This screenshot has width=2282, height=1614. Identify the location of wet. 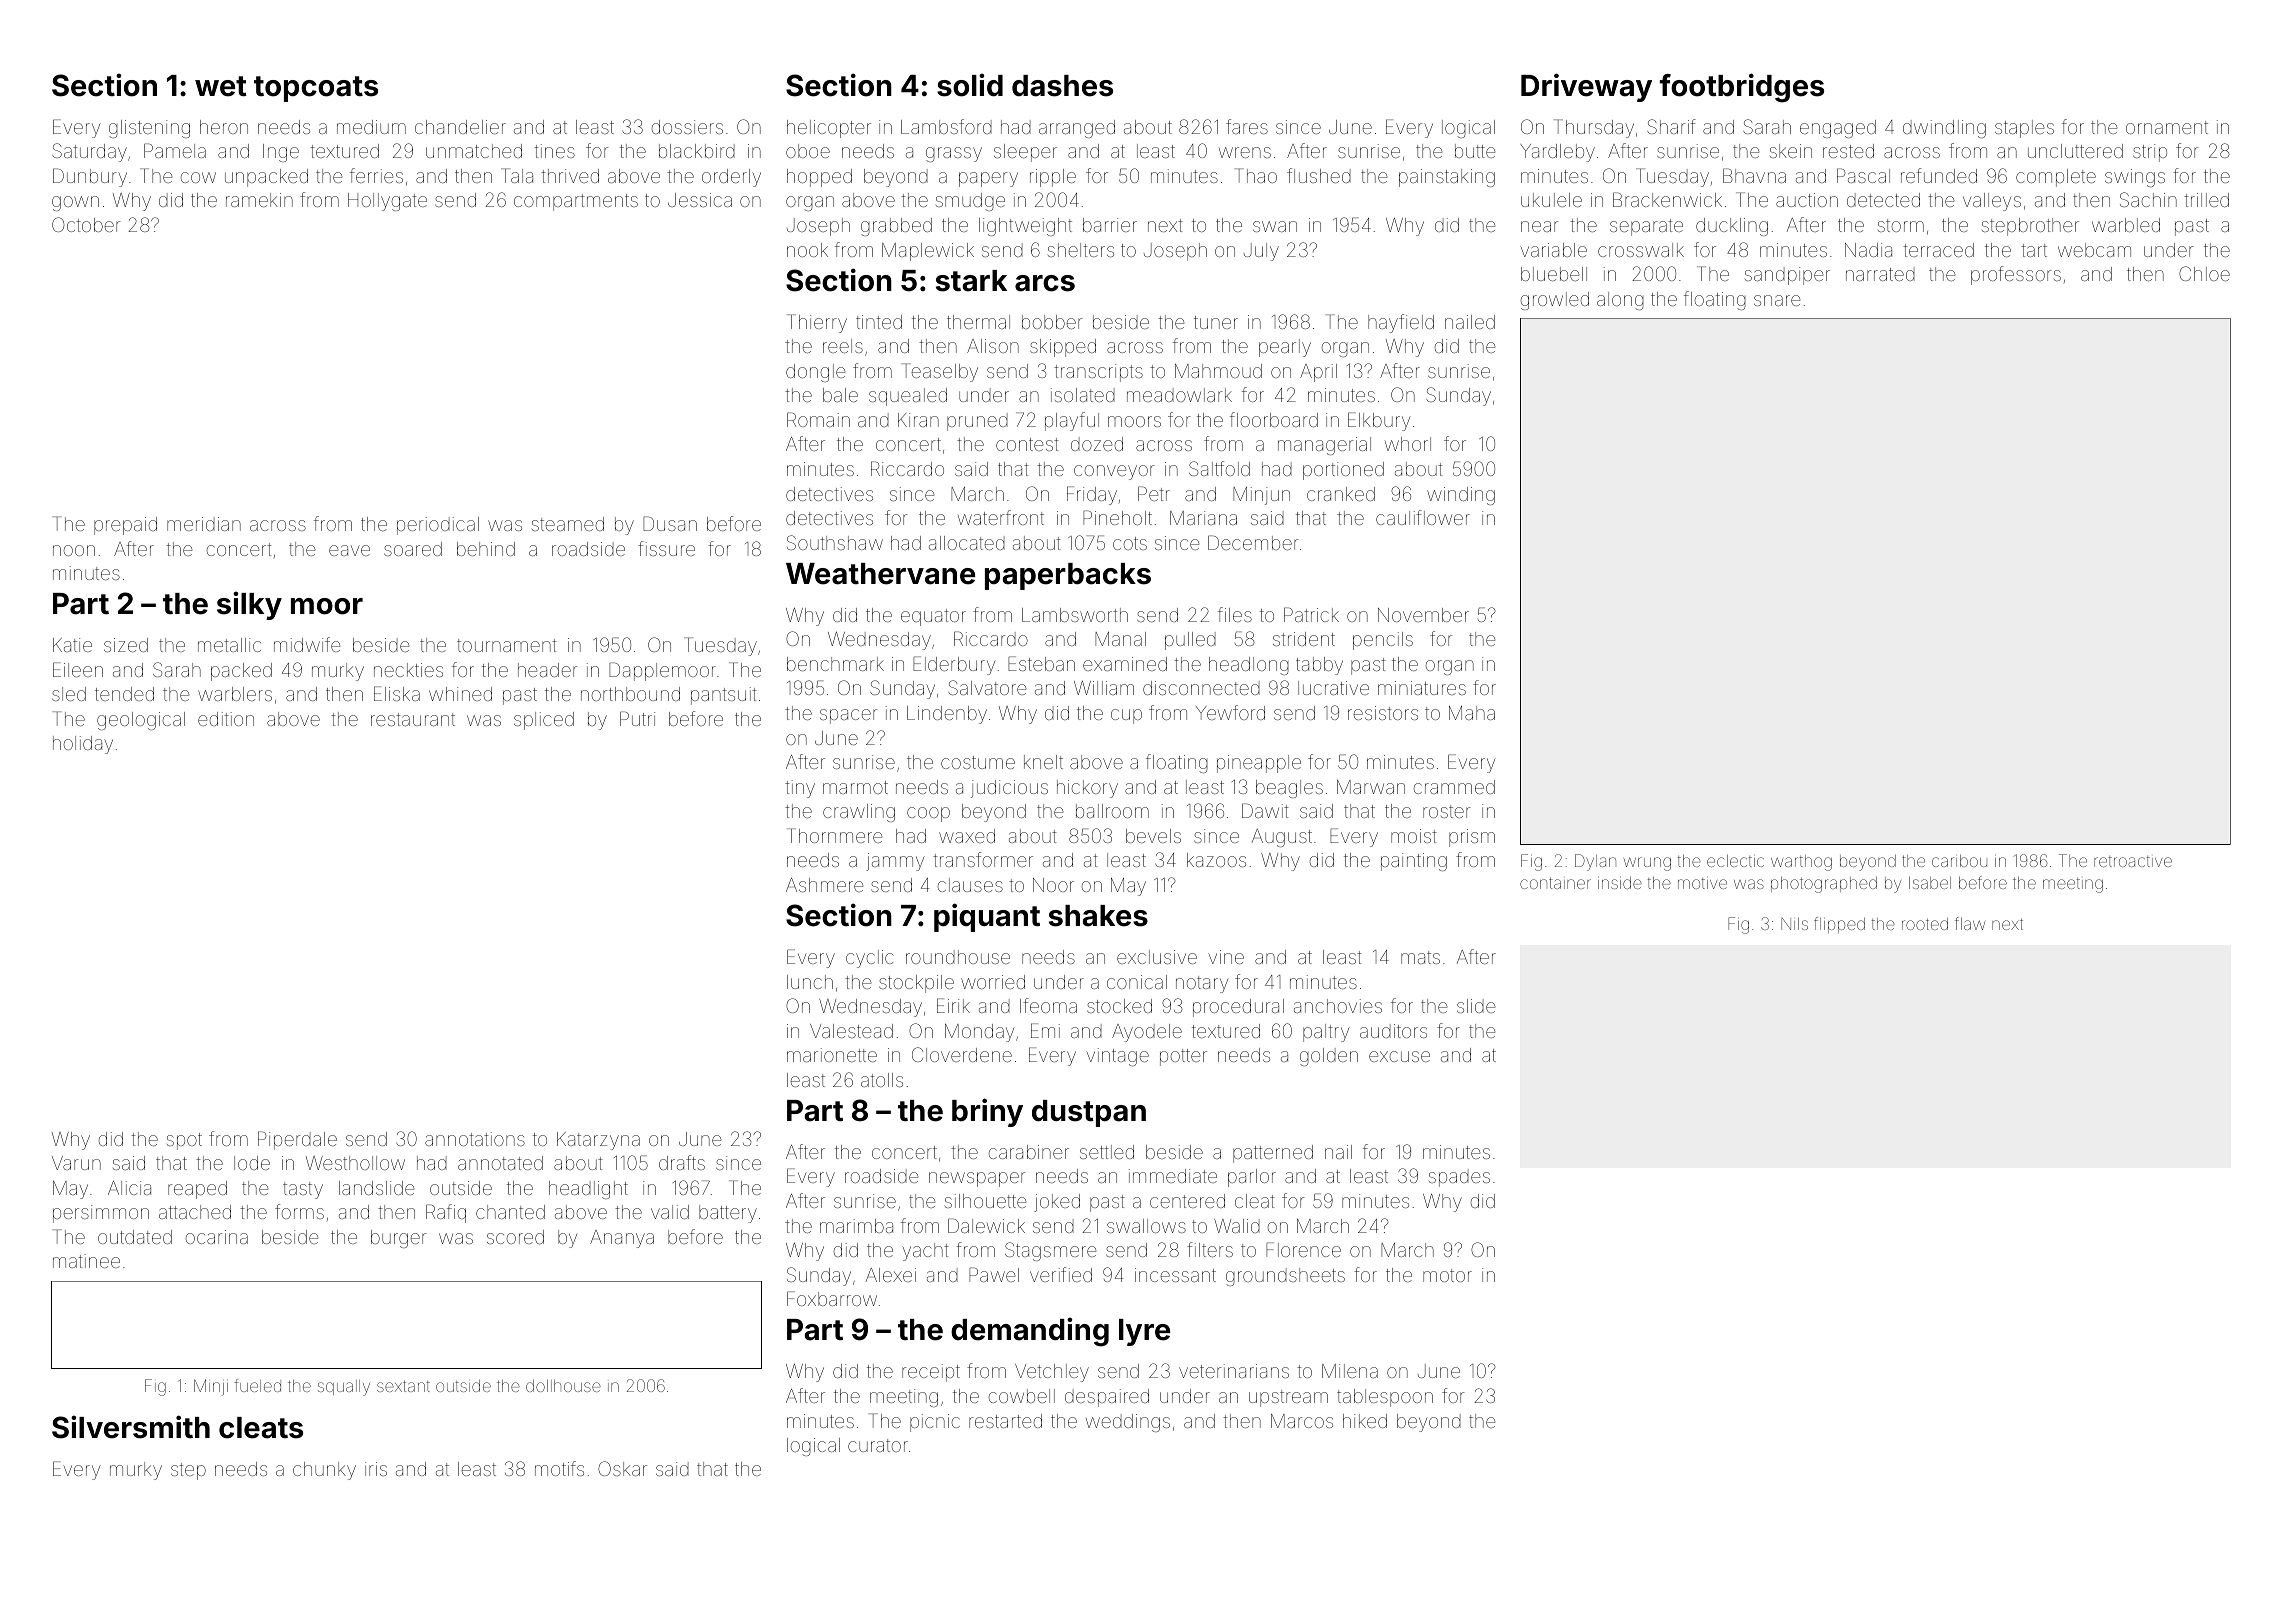
(221, 86).
